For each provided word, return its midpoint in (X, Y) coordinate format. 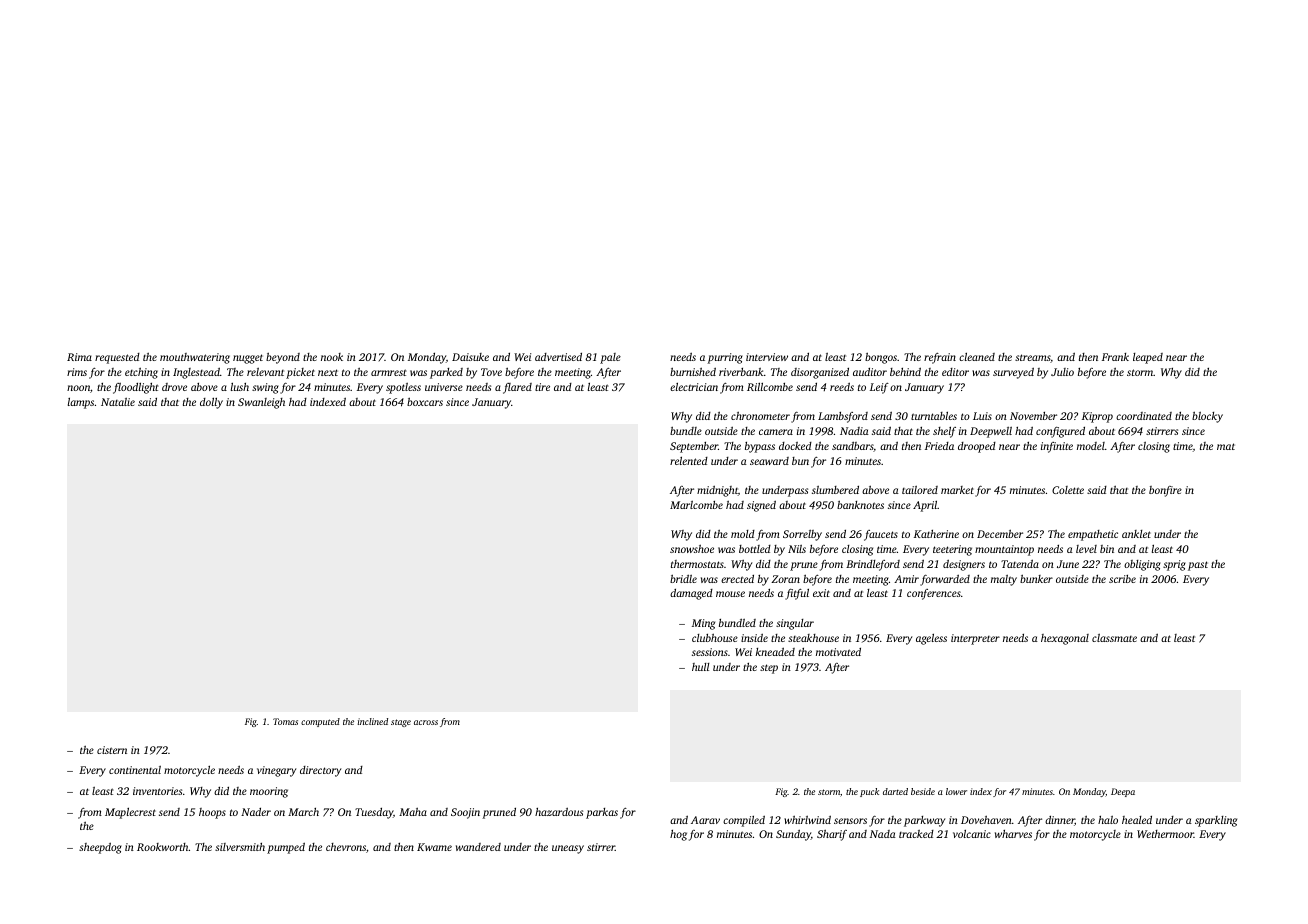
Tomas (285, 721)
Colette (1068, 490)
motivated (838, 652)
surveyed (1013, 373)
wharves (1013, 834)
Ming (703, 624)
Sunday (793, 835)
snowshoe (692, 549)
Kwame (434, 847)
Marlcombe (696, 505)
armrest (389, 372)
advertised (558, 357)
